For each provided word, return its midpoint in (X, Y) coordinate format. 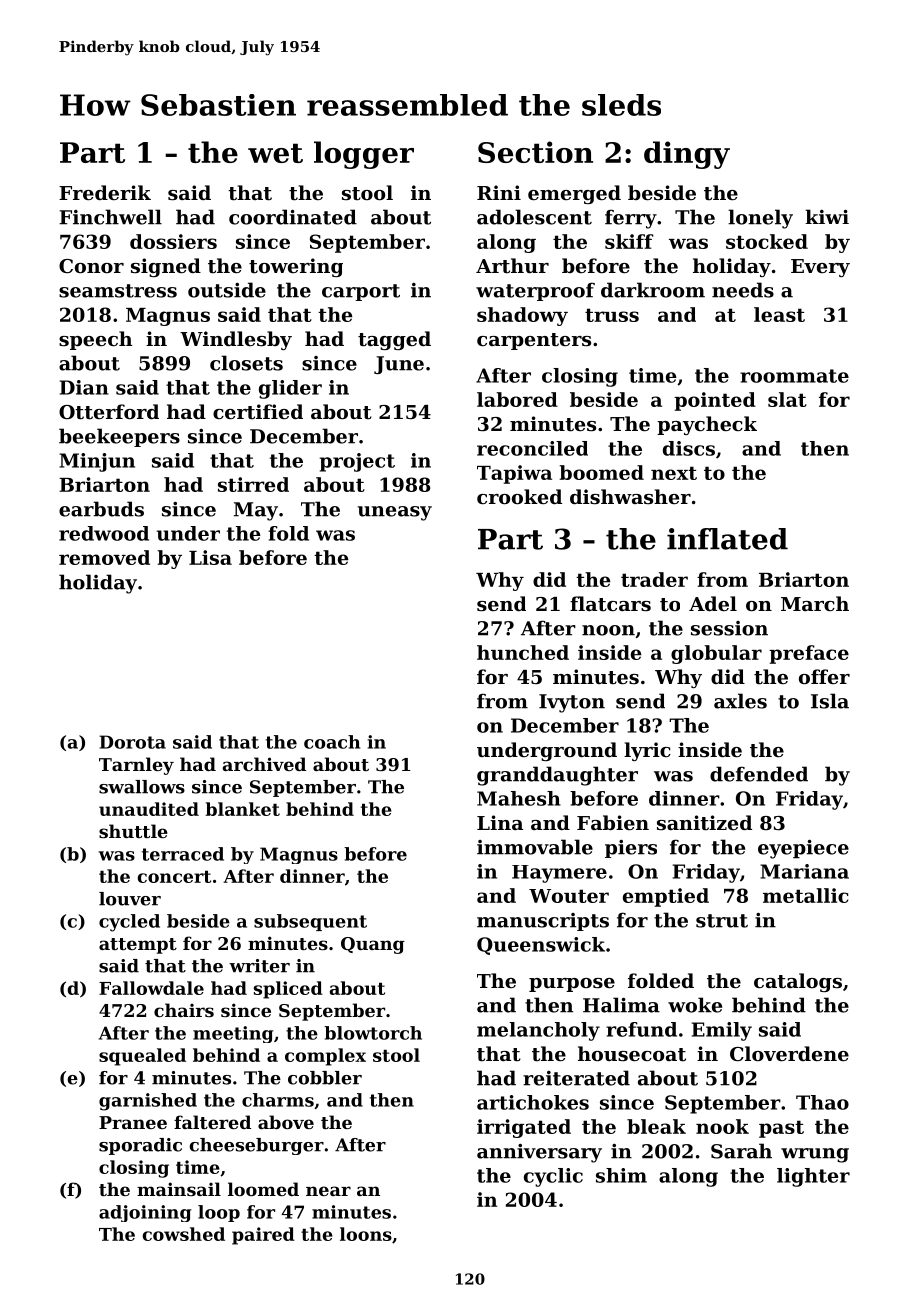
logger (364, 155)
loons (366, 1234)
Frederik (105, 192)
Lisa (210, 557)
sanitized (704, 823)
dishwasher (630, 497)
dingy (687, 155)
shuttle (133, 831)
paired (263, 1236)
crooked (519, 496)
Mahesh (519, 798)
